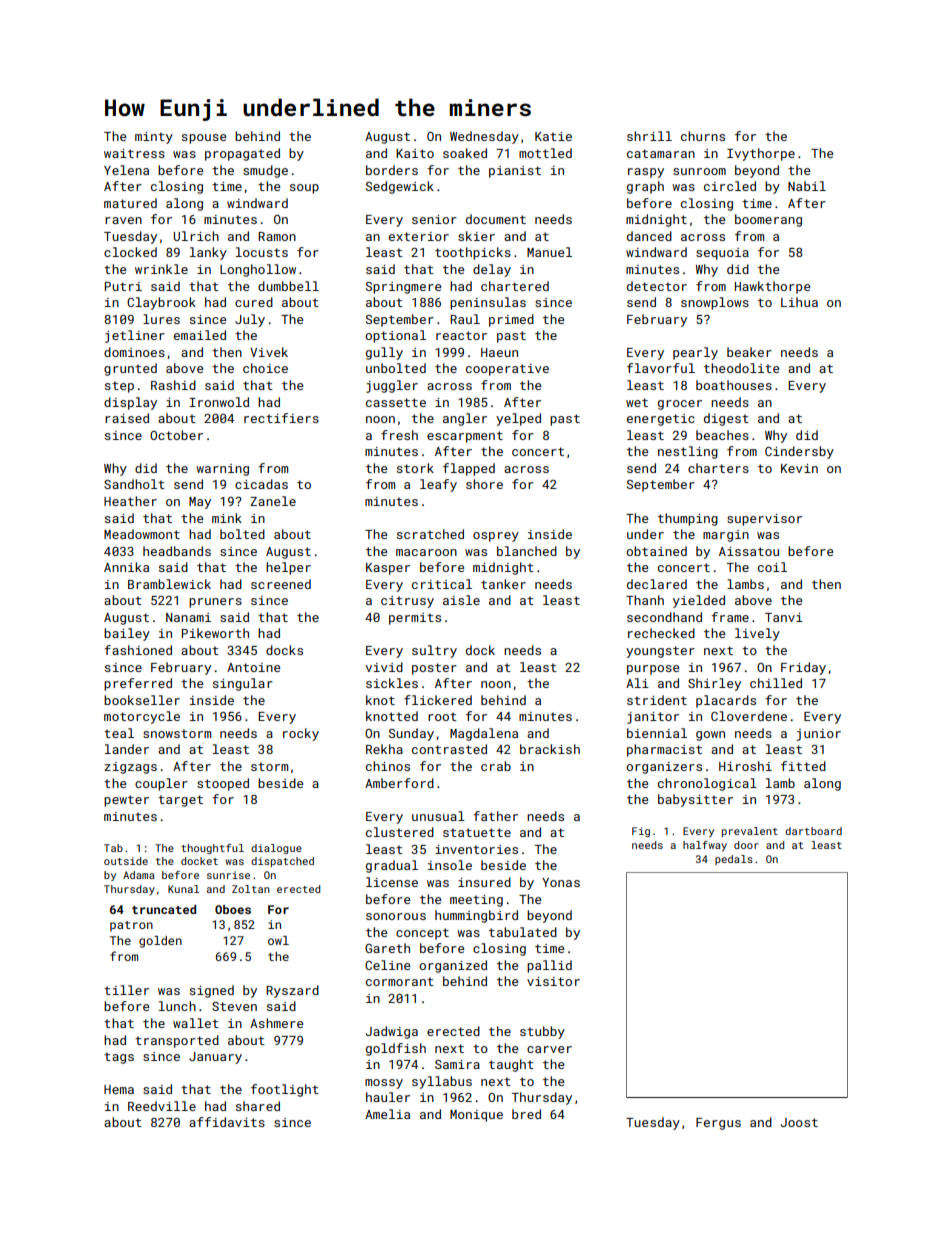 This image has width=952, height=1233. What do you see at coordinates (553, 981) in the image?
I see `visitor` at bounding box center [553, 981].
